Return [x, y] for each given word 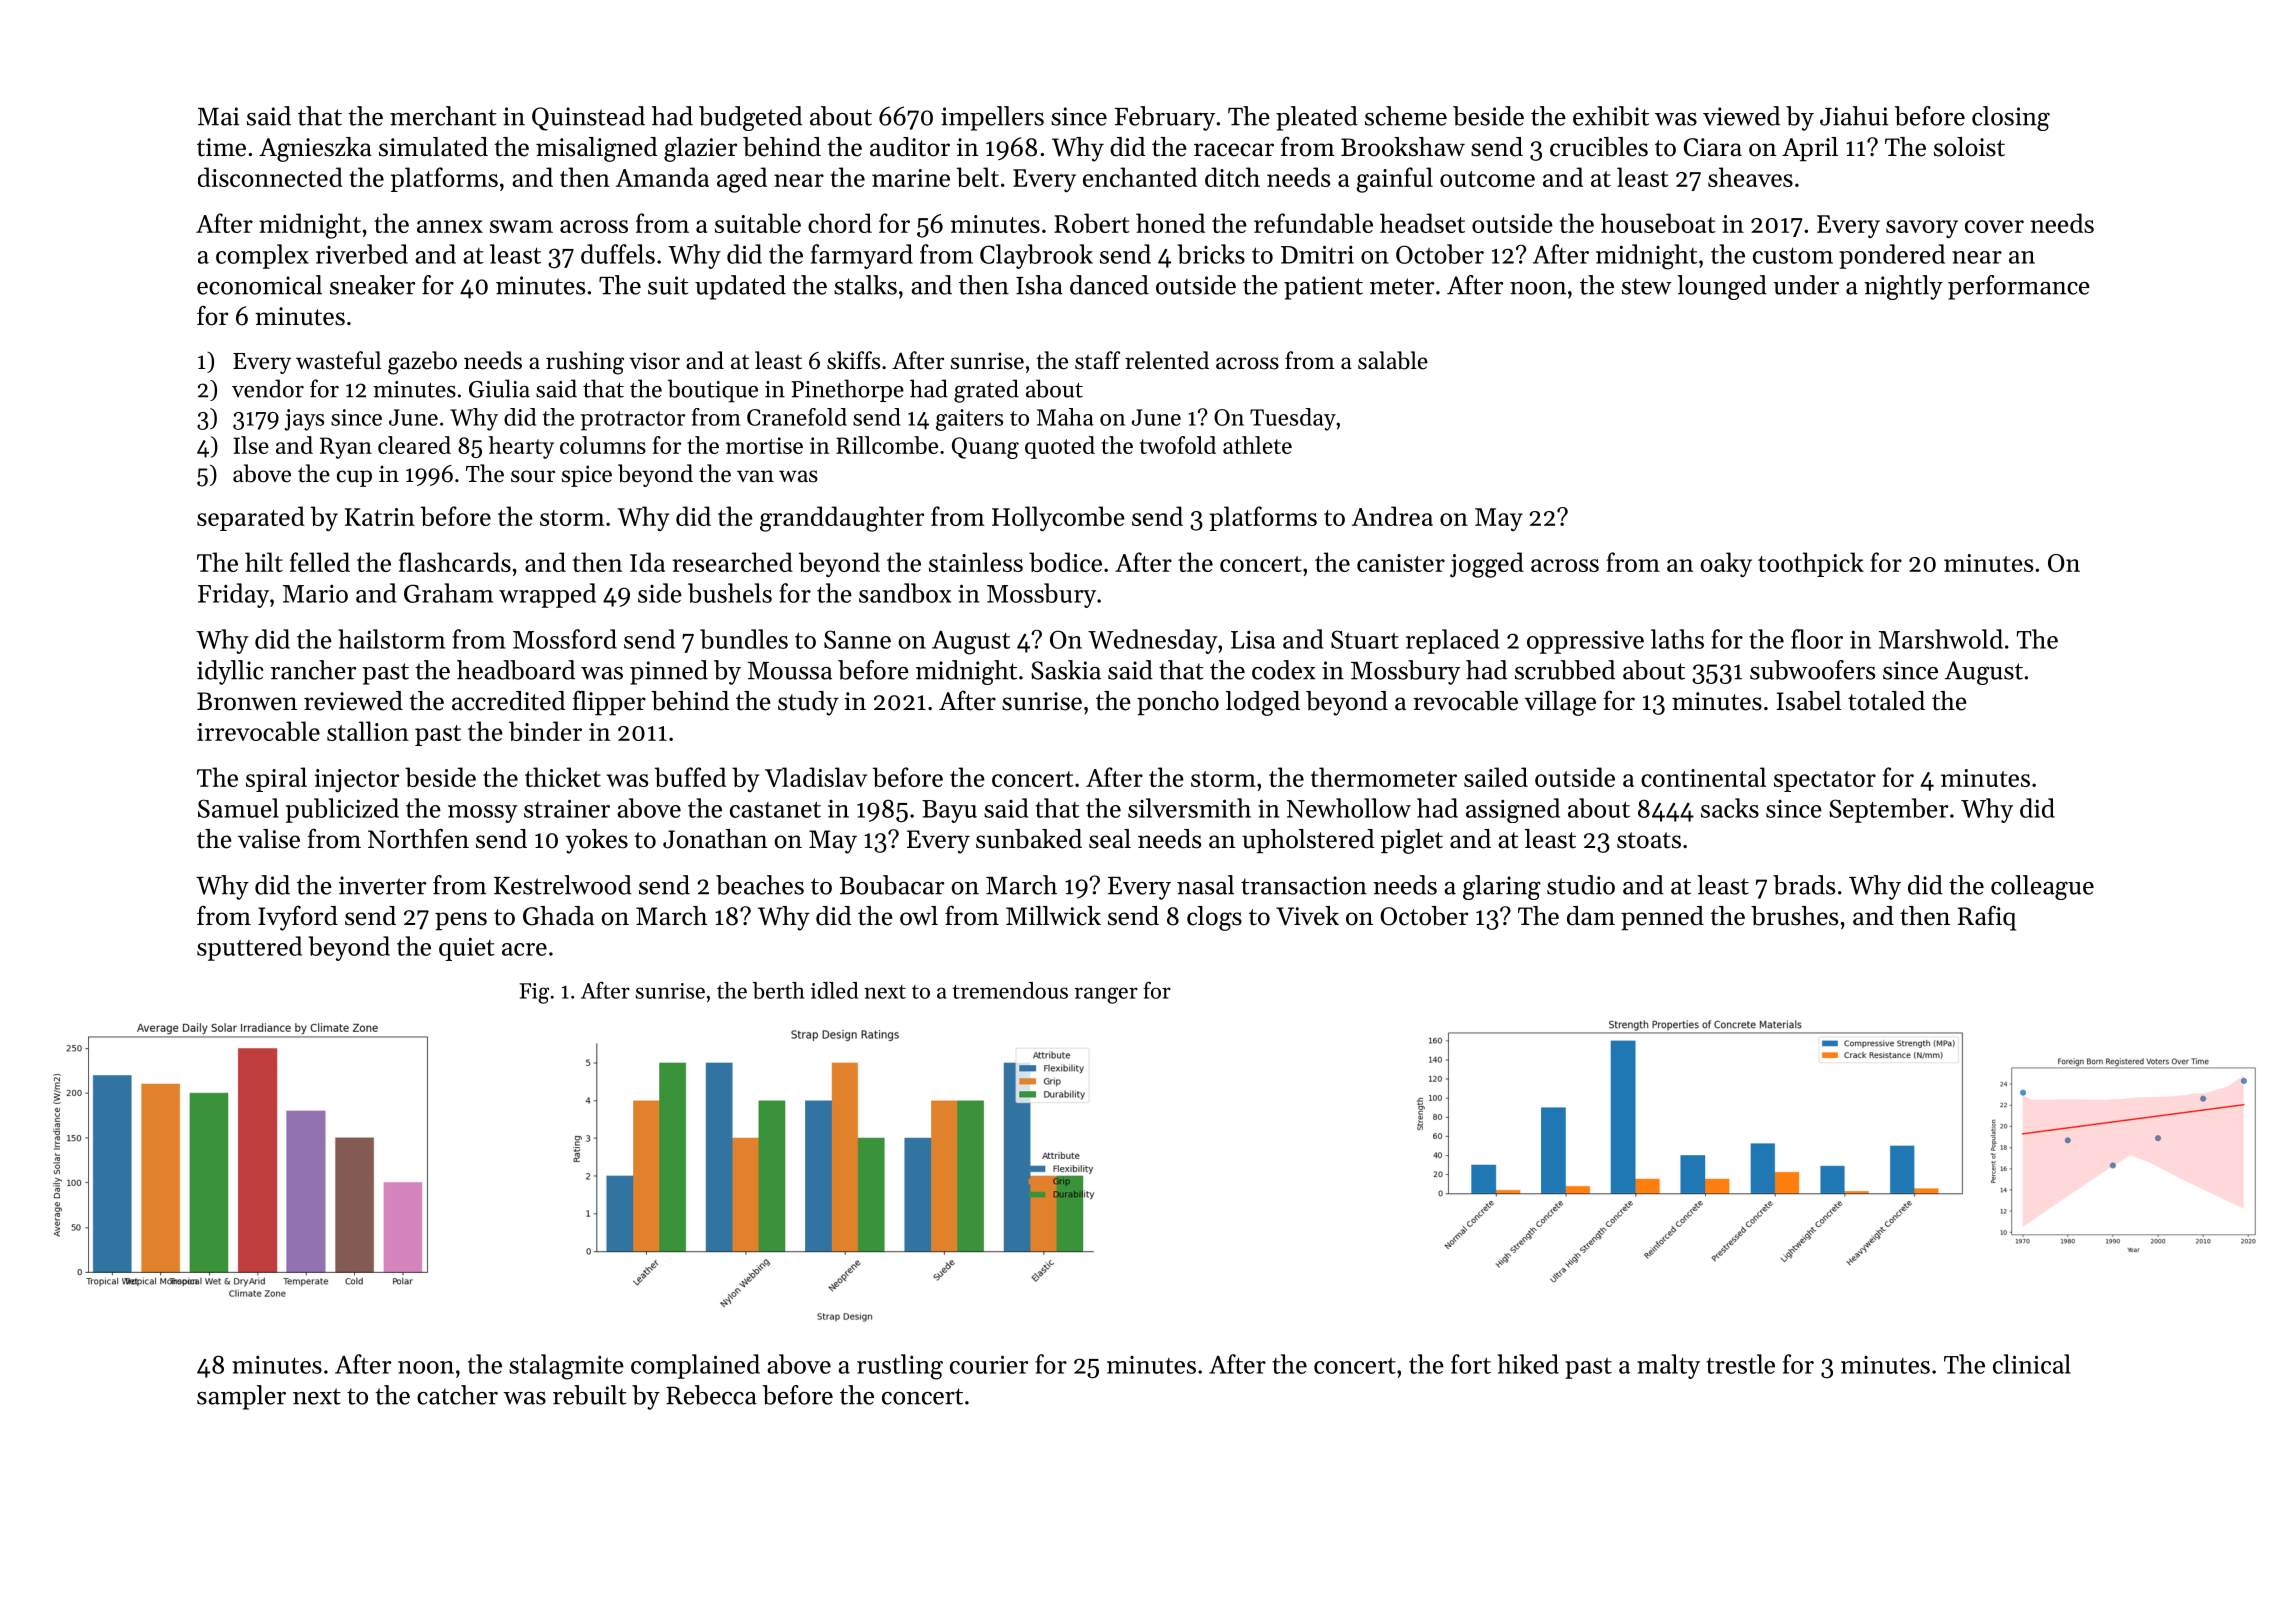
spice [587, 476]
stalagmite [566, 1367]
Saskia [1066, 670]
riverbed [362, 254]
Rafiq [1987, 918]
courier [989, 1364]
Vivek [1307, 916]
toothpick [1811, 564]
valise [269, 839]
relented [1167, 360]
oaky [1726, 564]
